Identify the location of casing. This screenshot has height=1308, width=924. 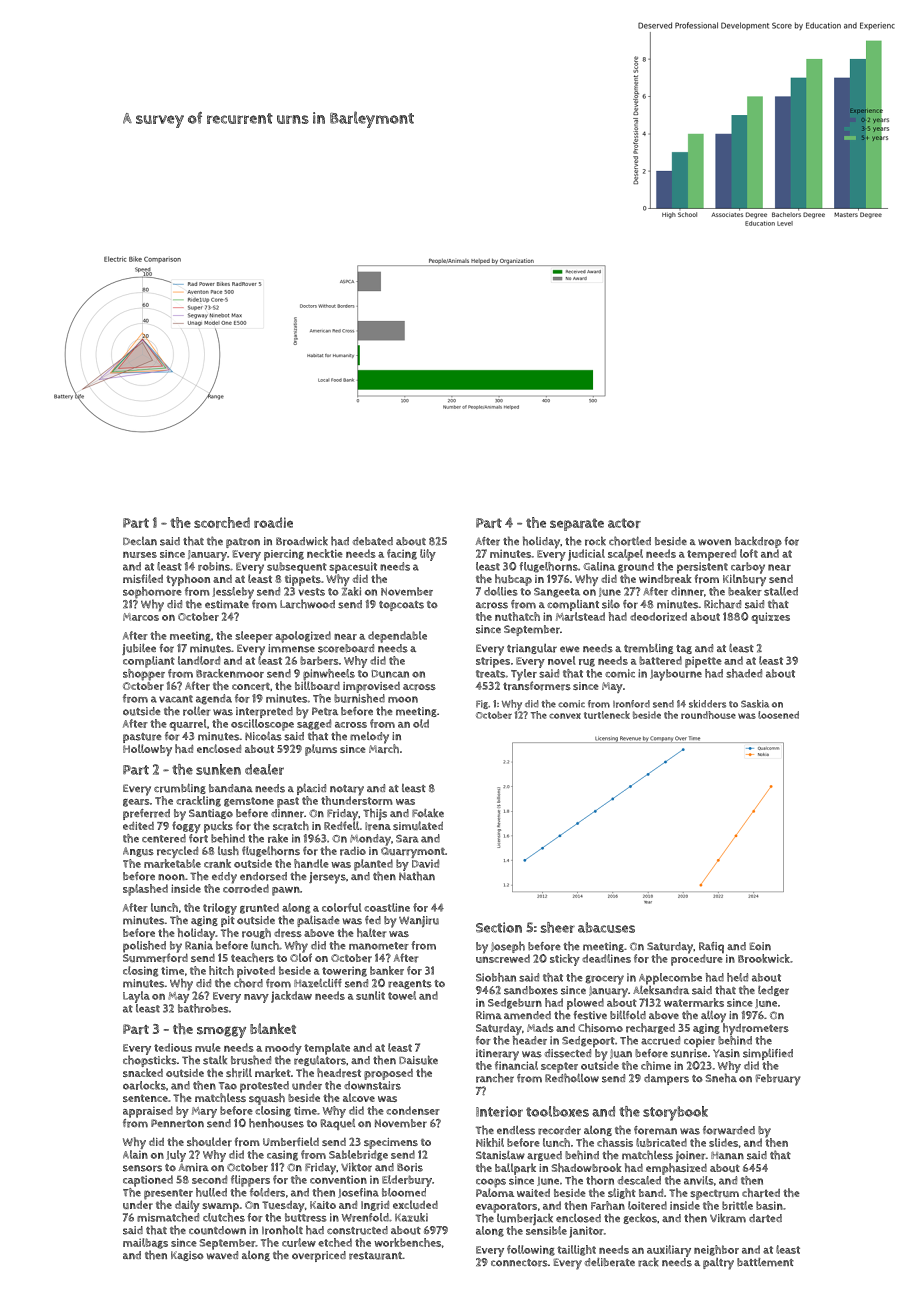
(282, 1155).
